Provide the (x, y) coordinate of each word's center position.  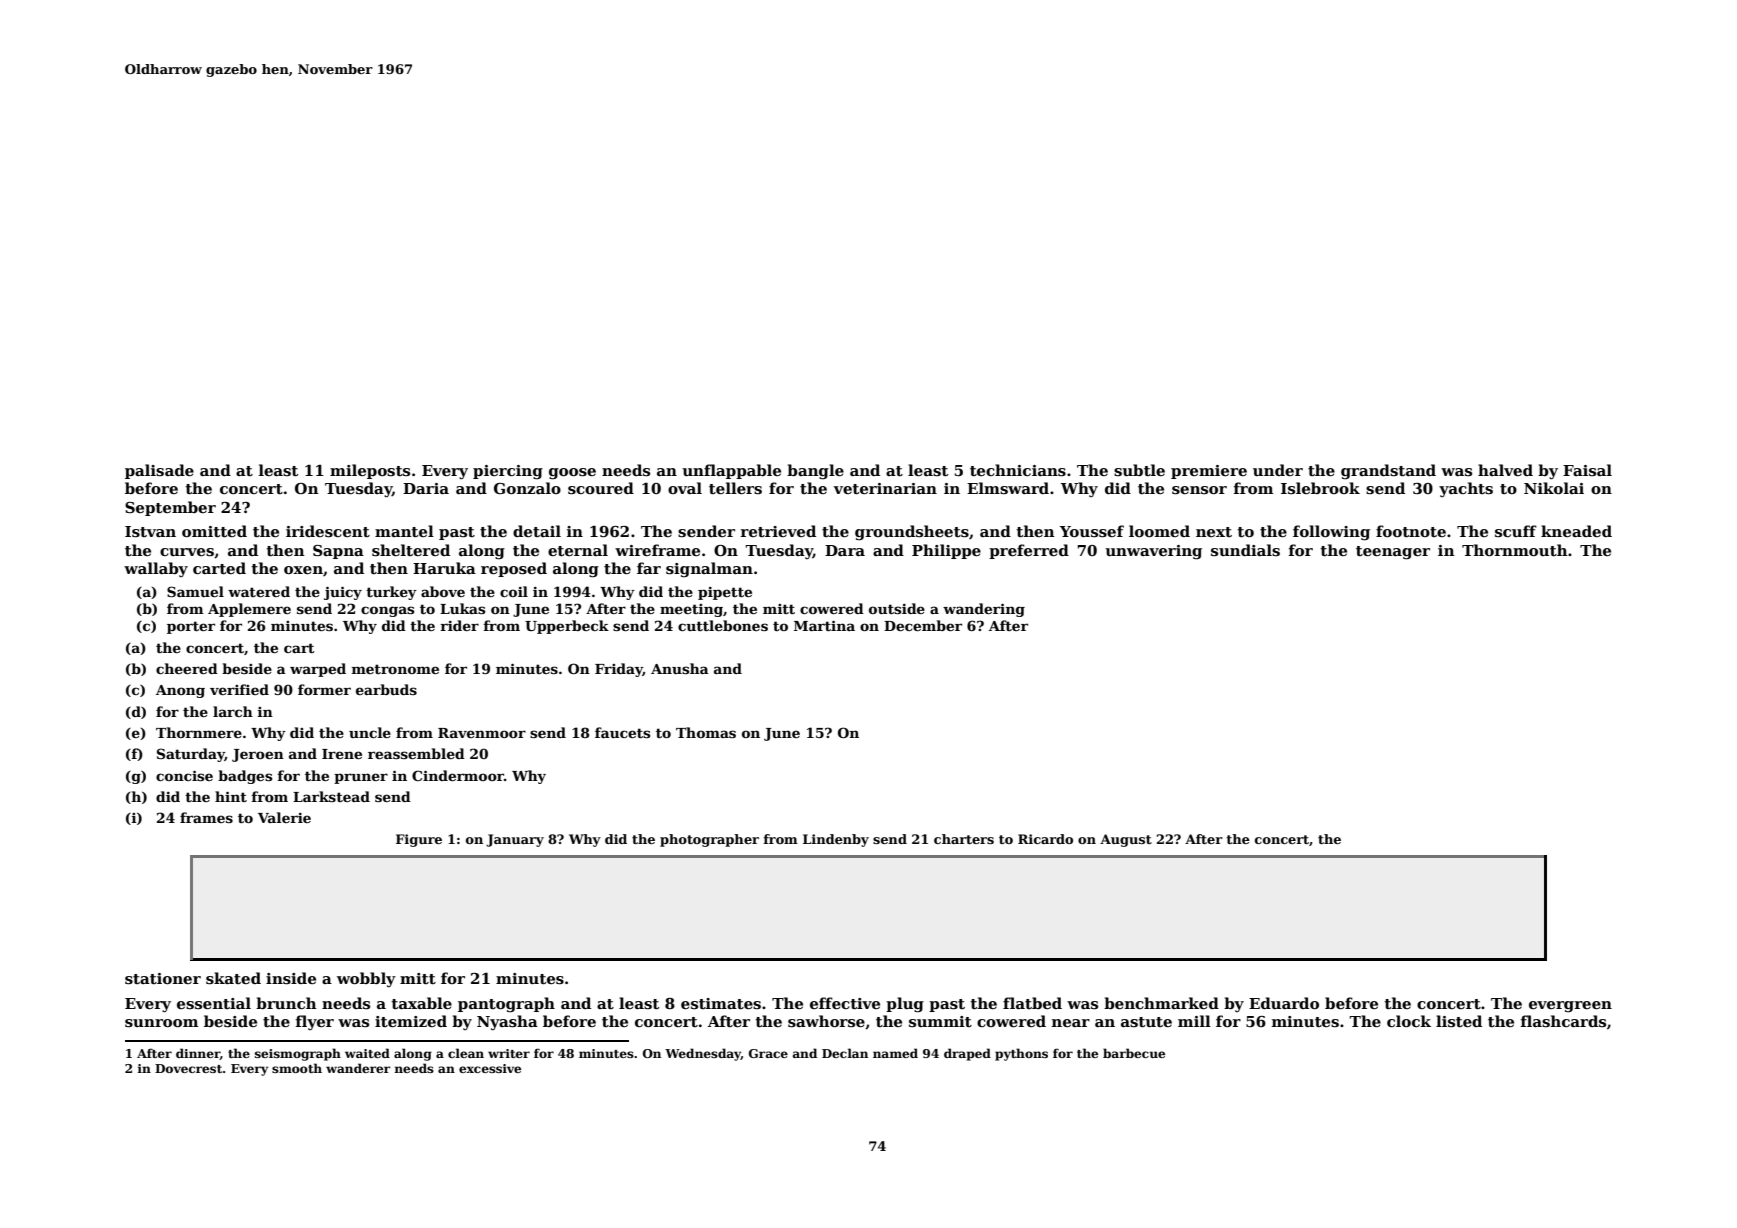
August (1126, 840)
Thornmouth (1515, 550)
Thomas (706, 732)
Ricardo (1045, 839)
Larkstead (331, 796)
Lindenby (836, 840)
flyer (315, 1022)
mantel (404, 531)
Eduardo (1284, 1003)
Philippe (946, 551)
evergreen (1570, 1007)
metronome (395, 669)
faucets (622, 732)
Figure (419, 840)
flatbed (1032, 1003)
